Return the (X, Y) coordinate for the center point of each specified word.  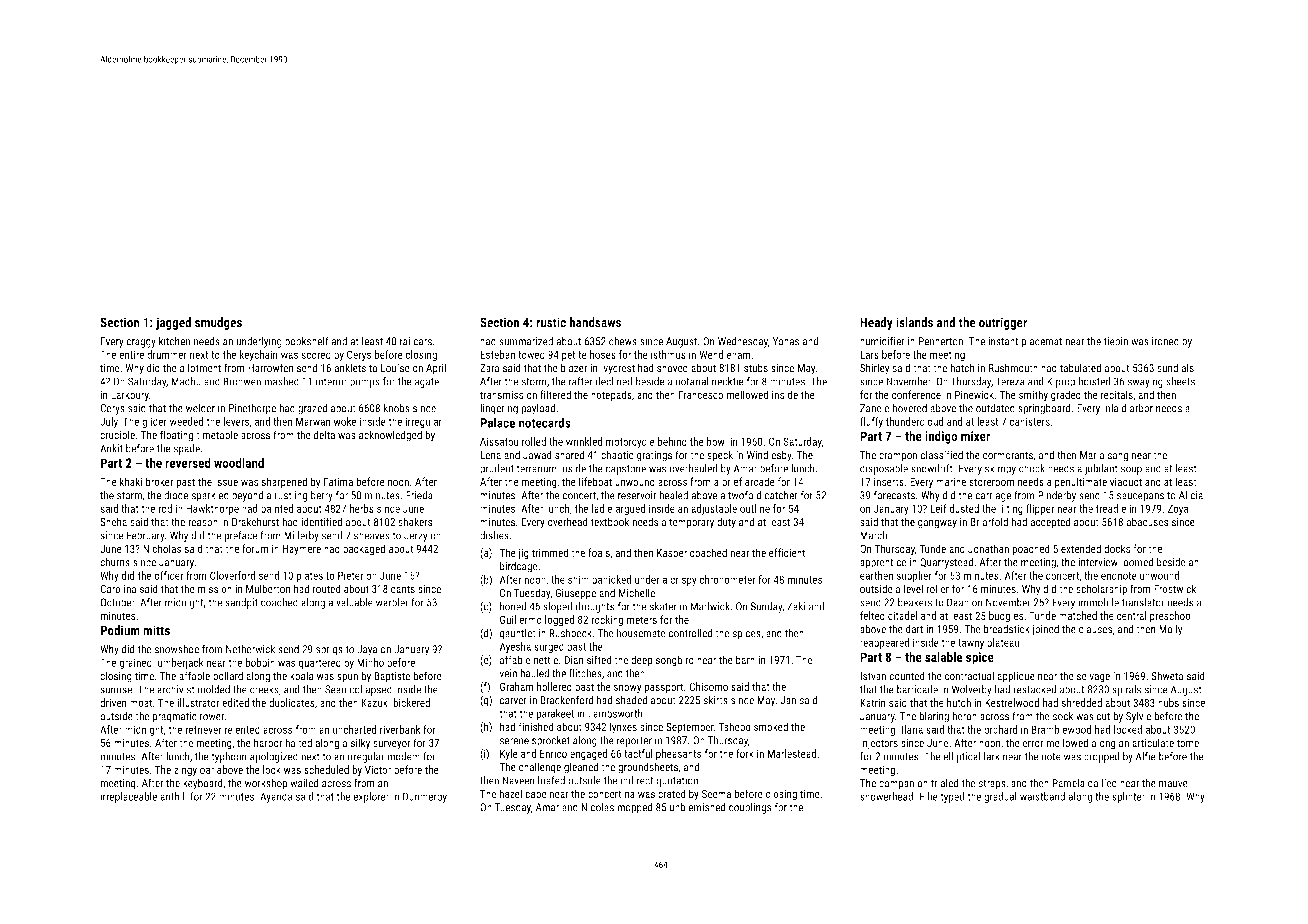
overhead (568, 522)
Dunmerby (425, 797)
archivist (175, 689)
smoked (771, 726)
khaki (131, 481)
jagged (173, 323)
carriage (993, 496)
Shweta (1167, 676)
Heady (876, 323)
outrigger (1003, 323)
